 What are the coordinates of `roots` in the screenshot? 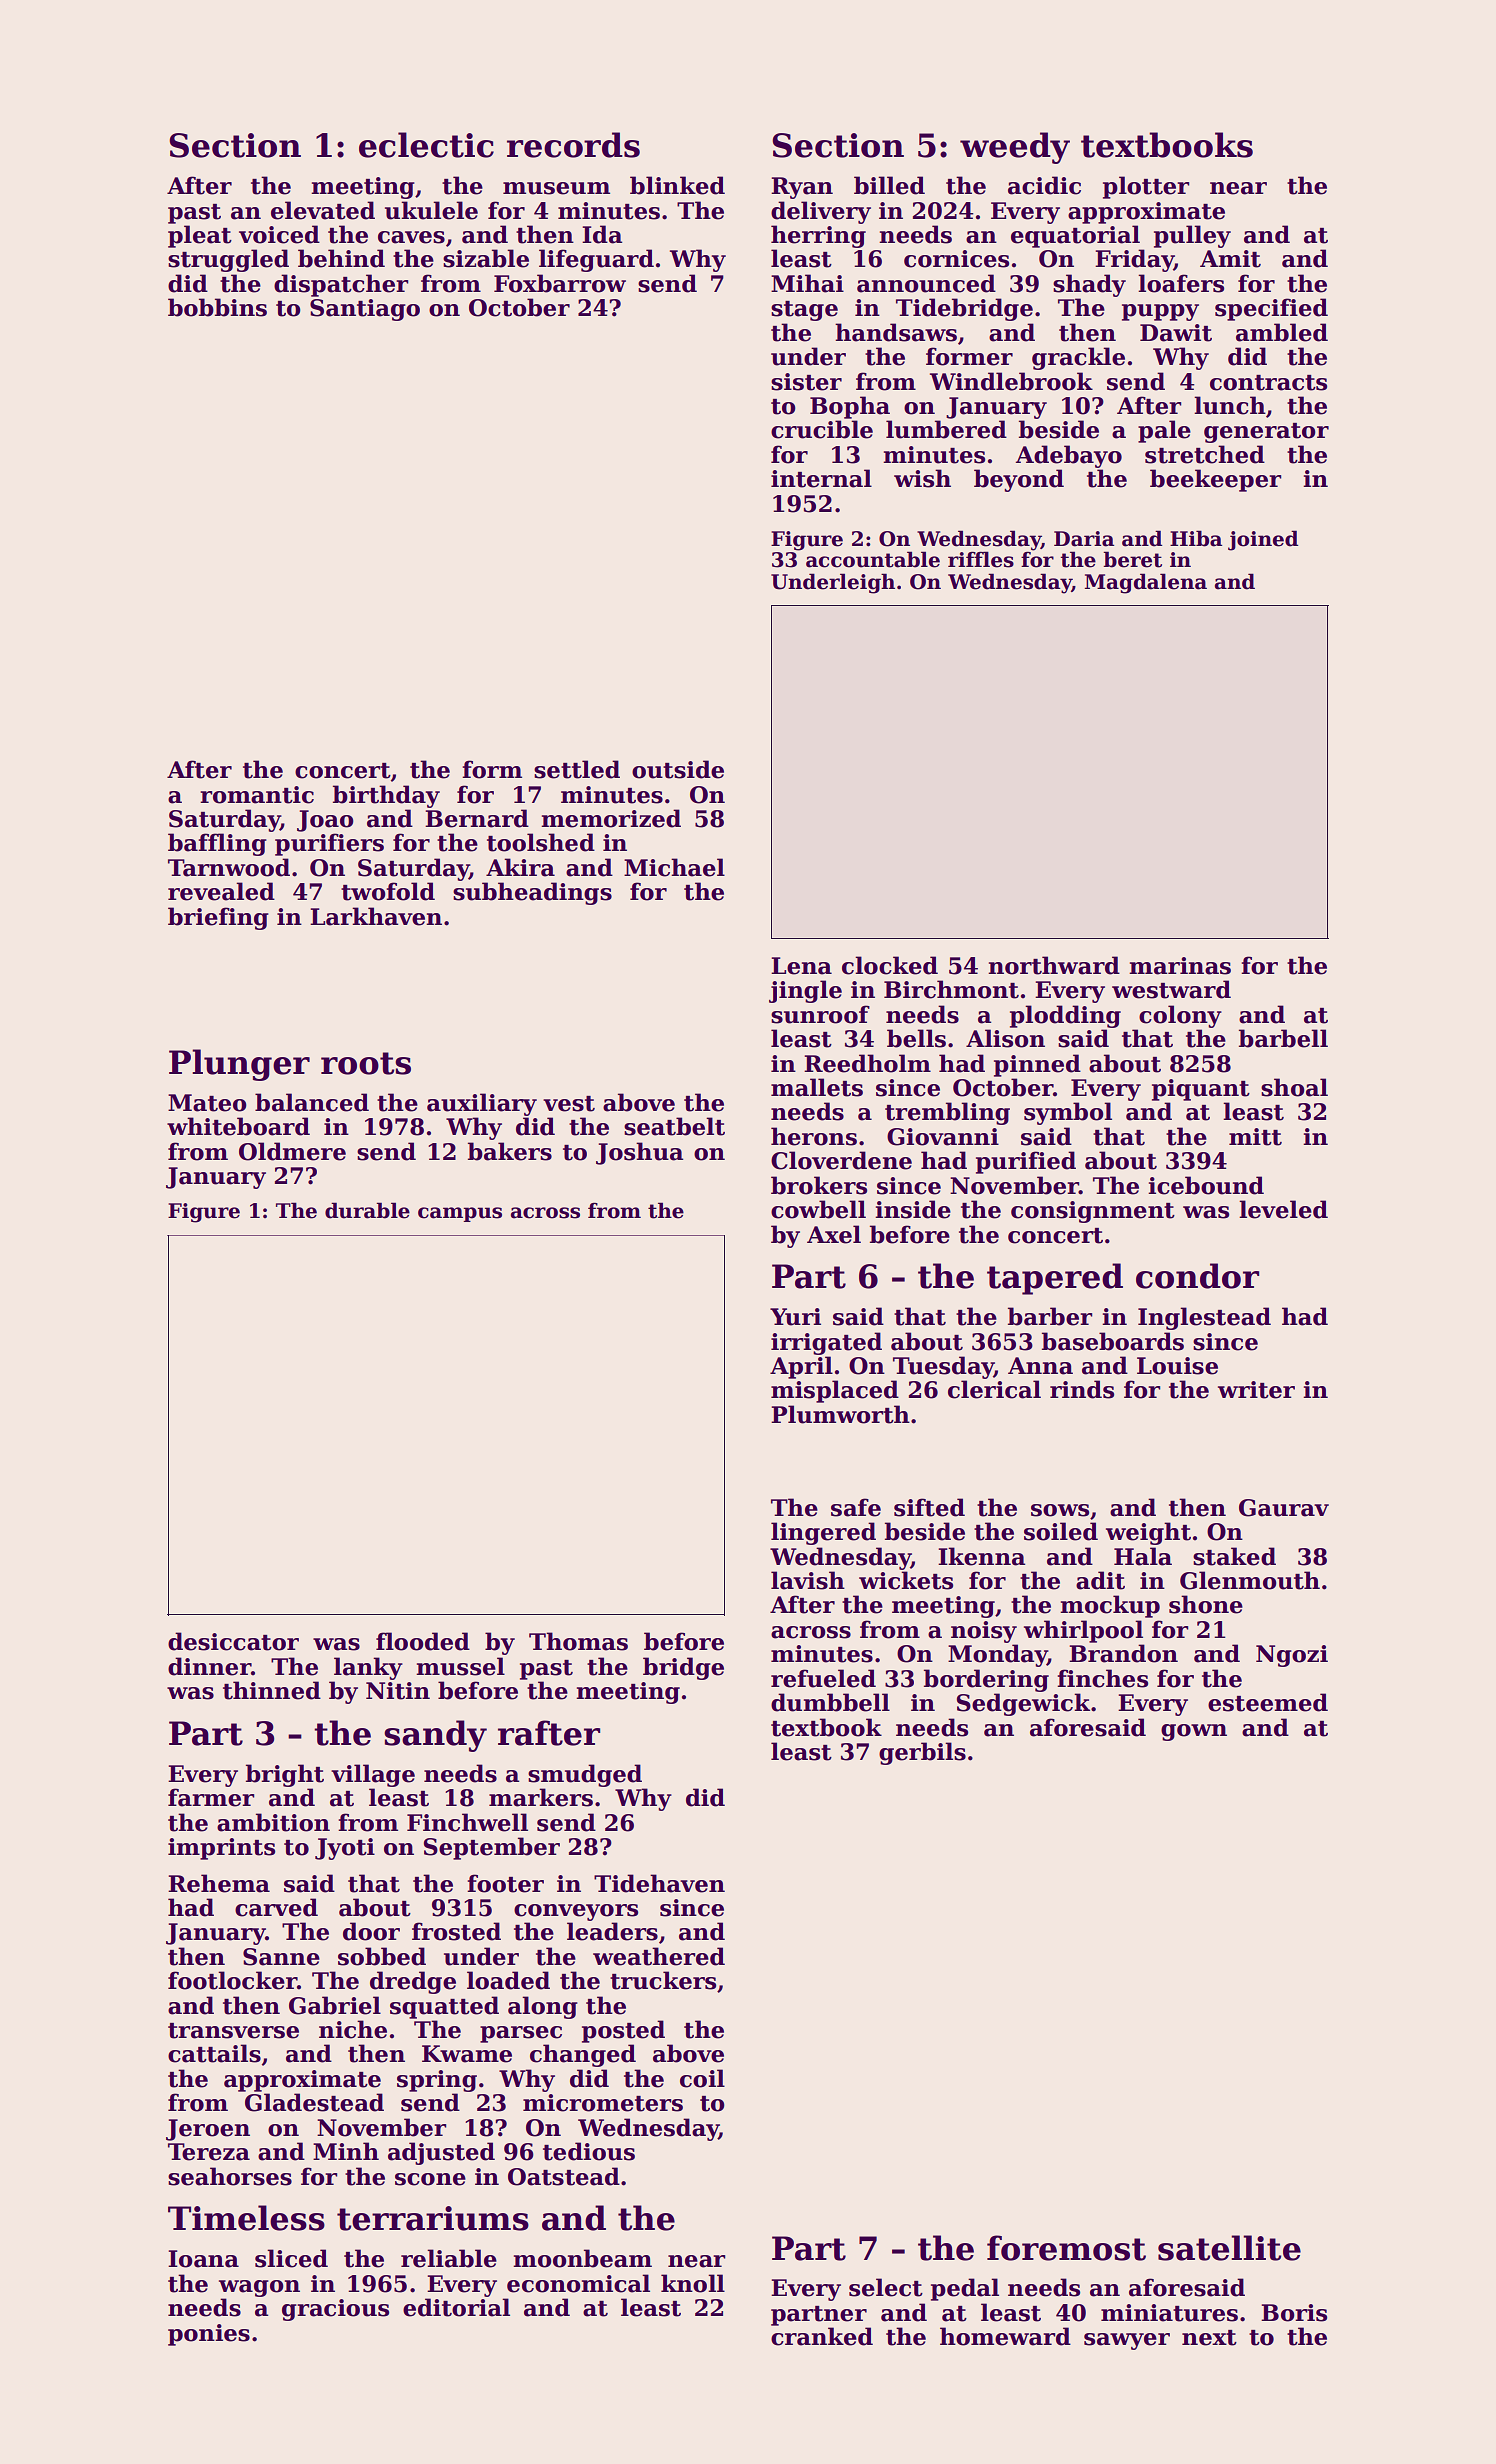 It's located at (366, 1063).
